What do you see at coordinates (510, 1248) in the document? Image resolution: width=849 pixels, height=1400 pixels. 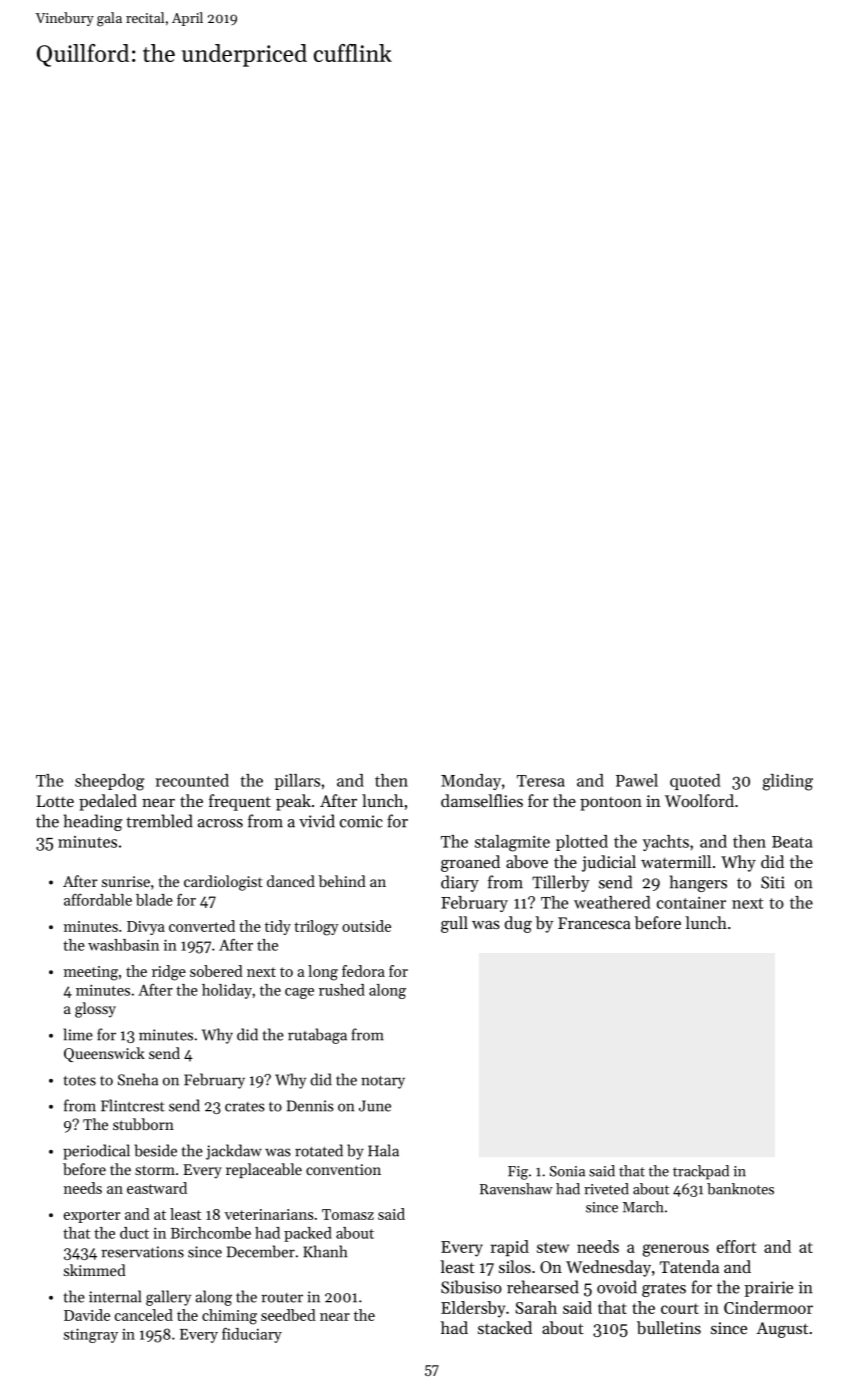 I see `rapid` at bounding box center [510, 1248].
